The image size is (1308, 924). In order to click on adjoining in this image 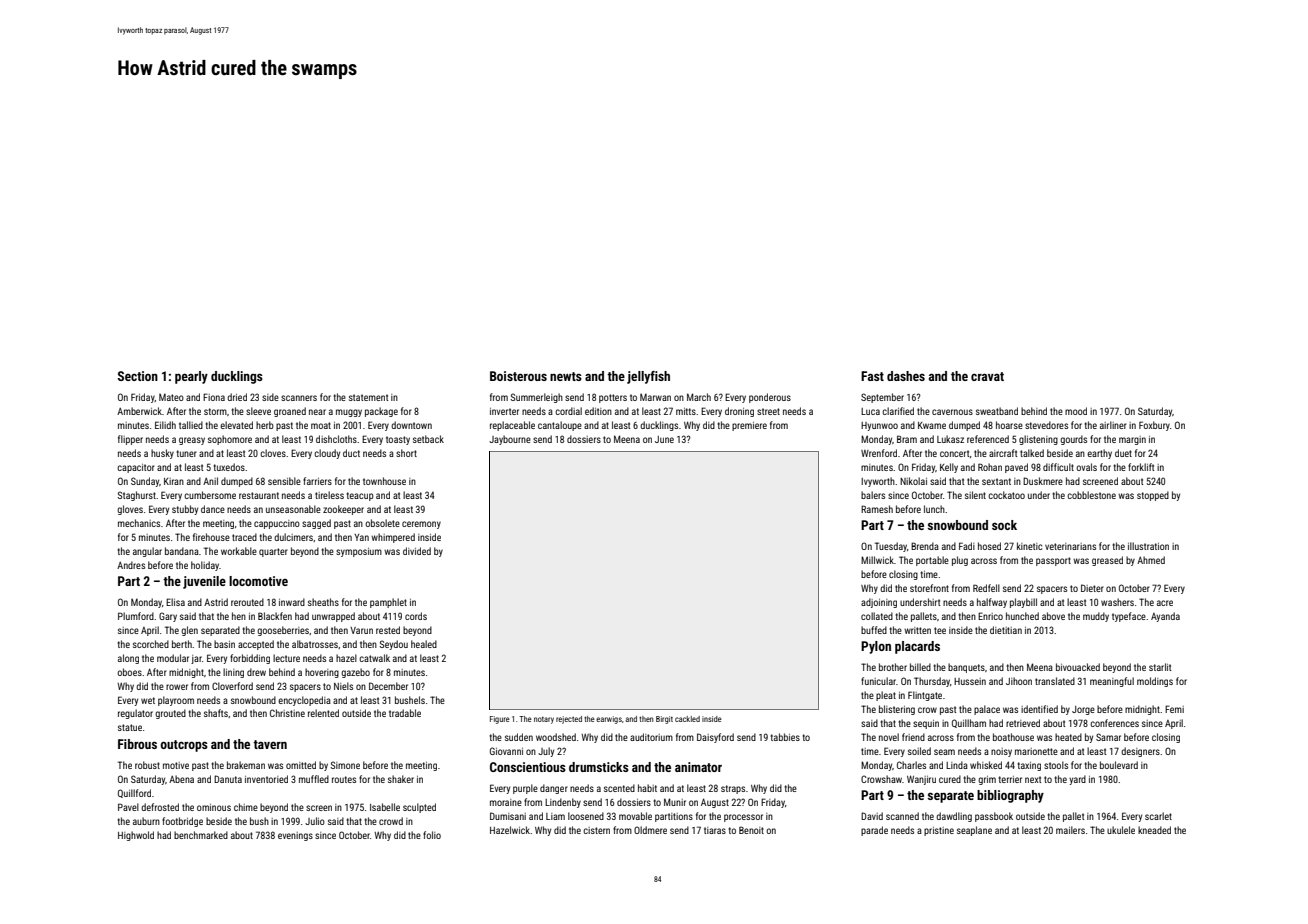, I will do `click(879, 603)`.
